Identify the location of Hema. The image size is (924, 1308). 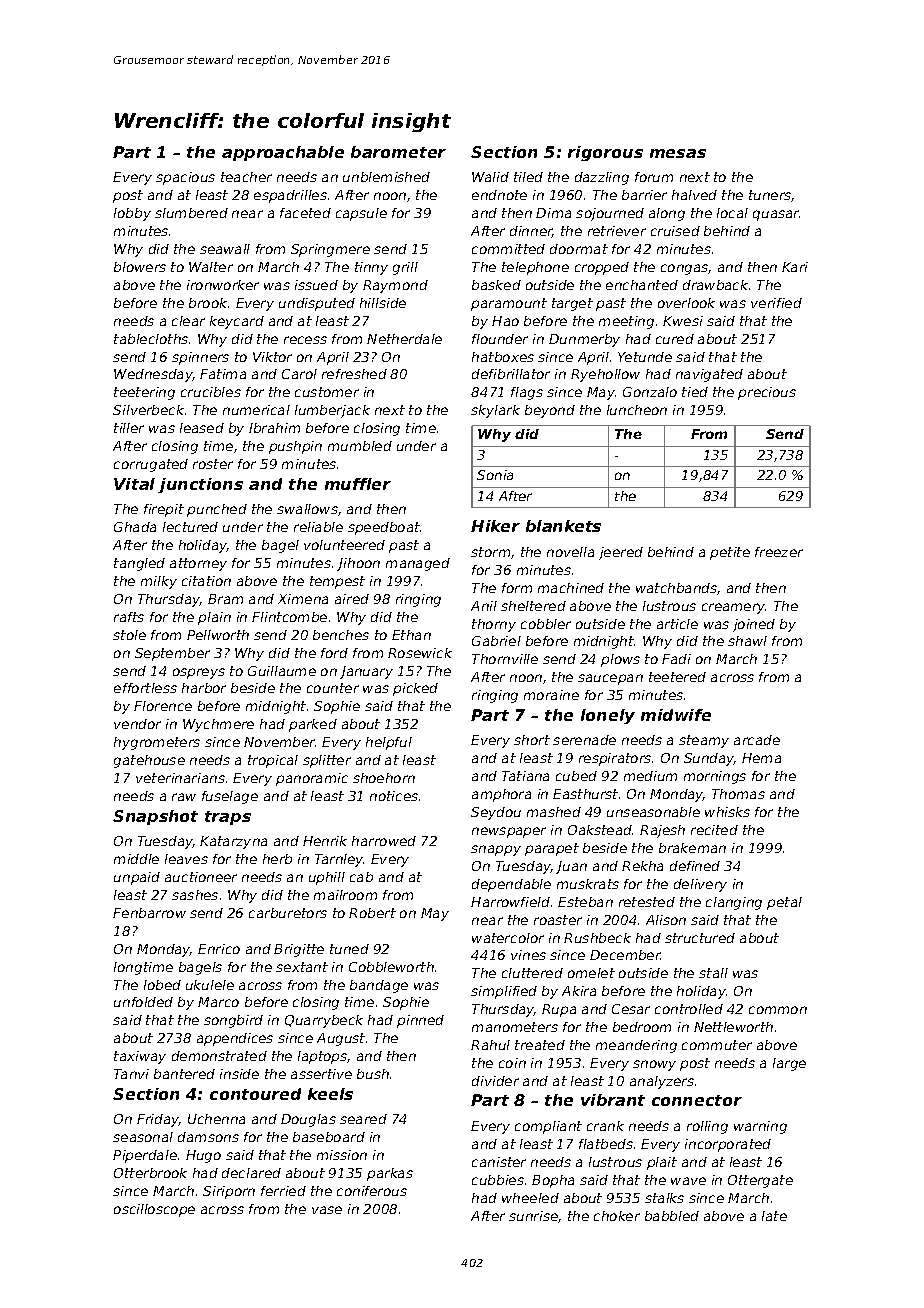
(761, 758).
